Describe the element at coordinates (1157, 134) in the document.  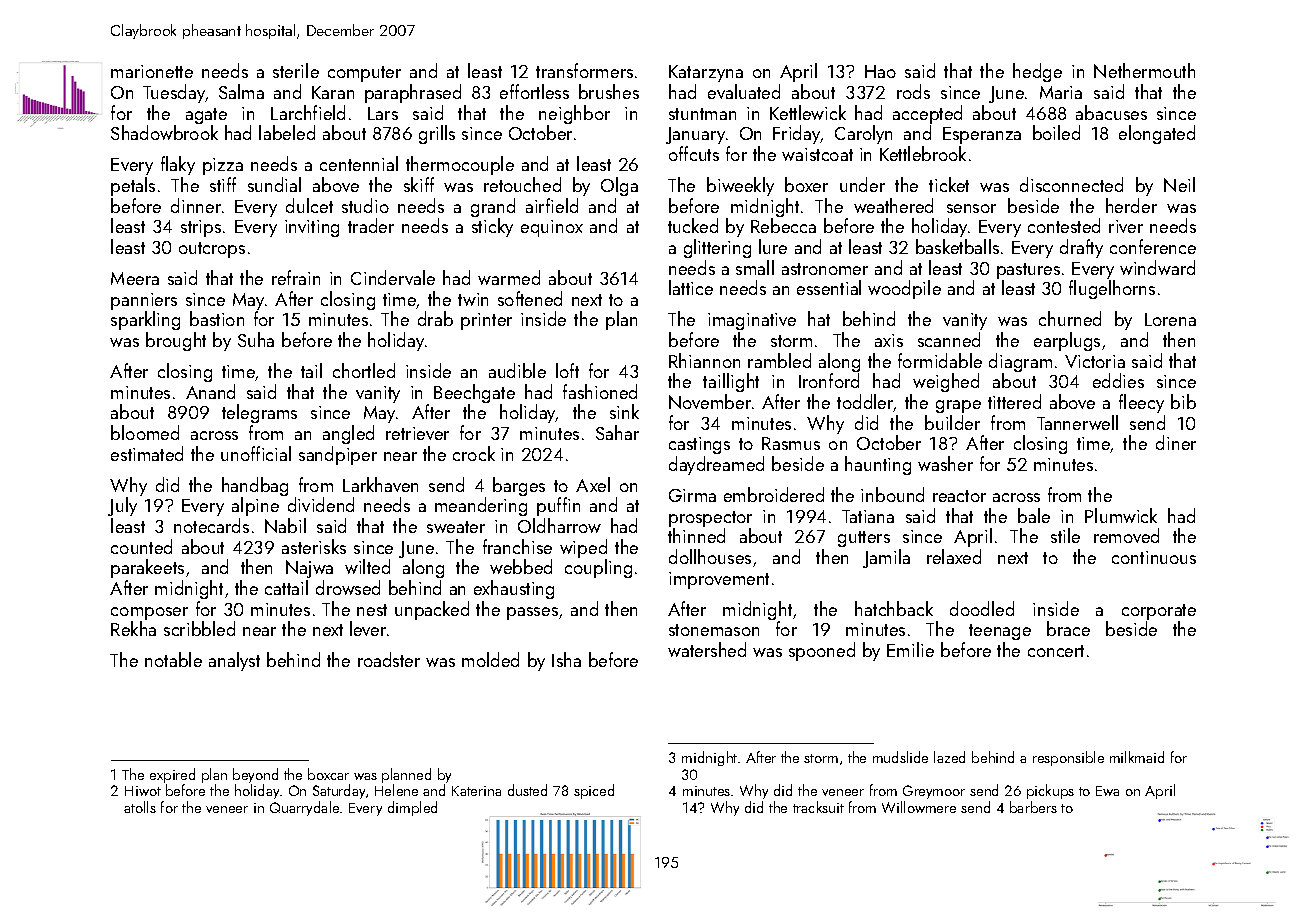
I see `elongated` at that location.
